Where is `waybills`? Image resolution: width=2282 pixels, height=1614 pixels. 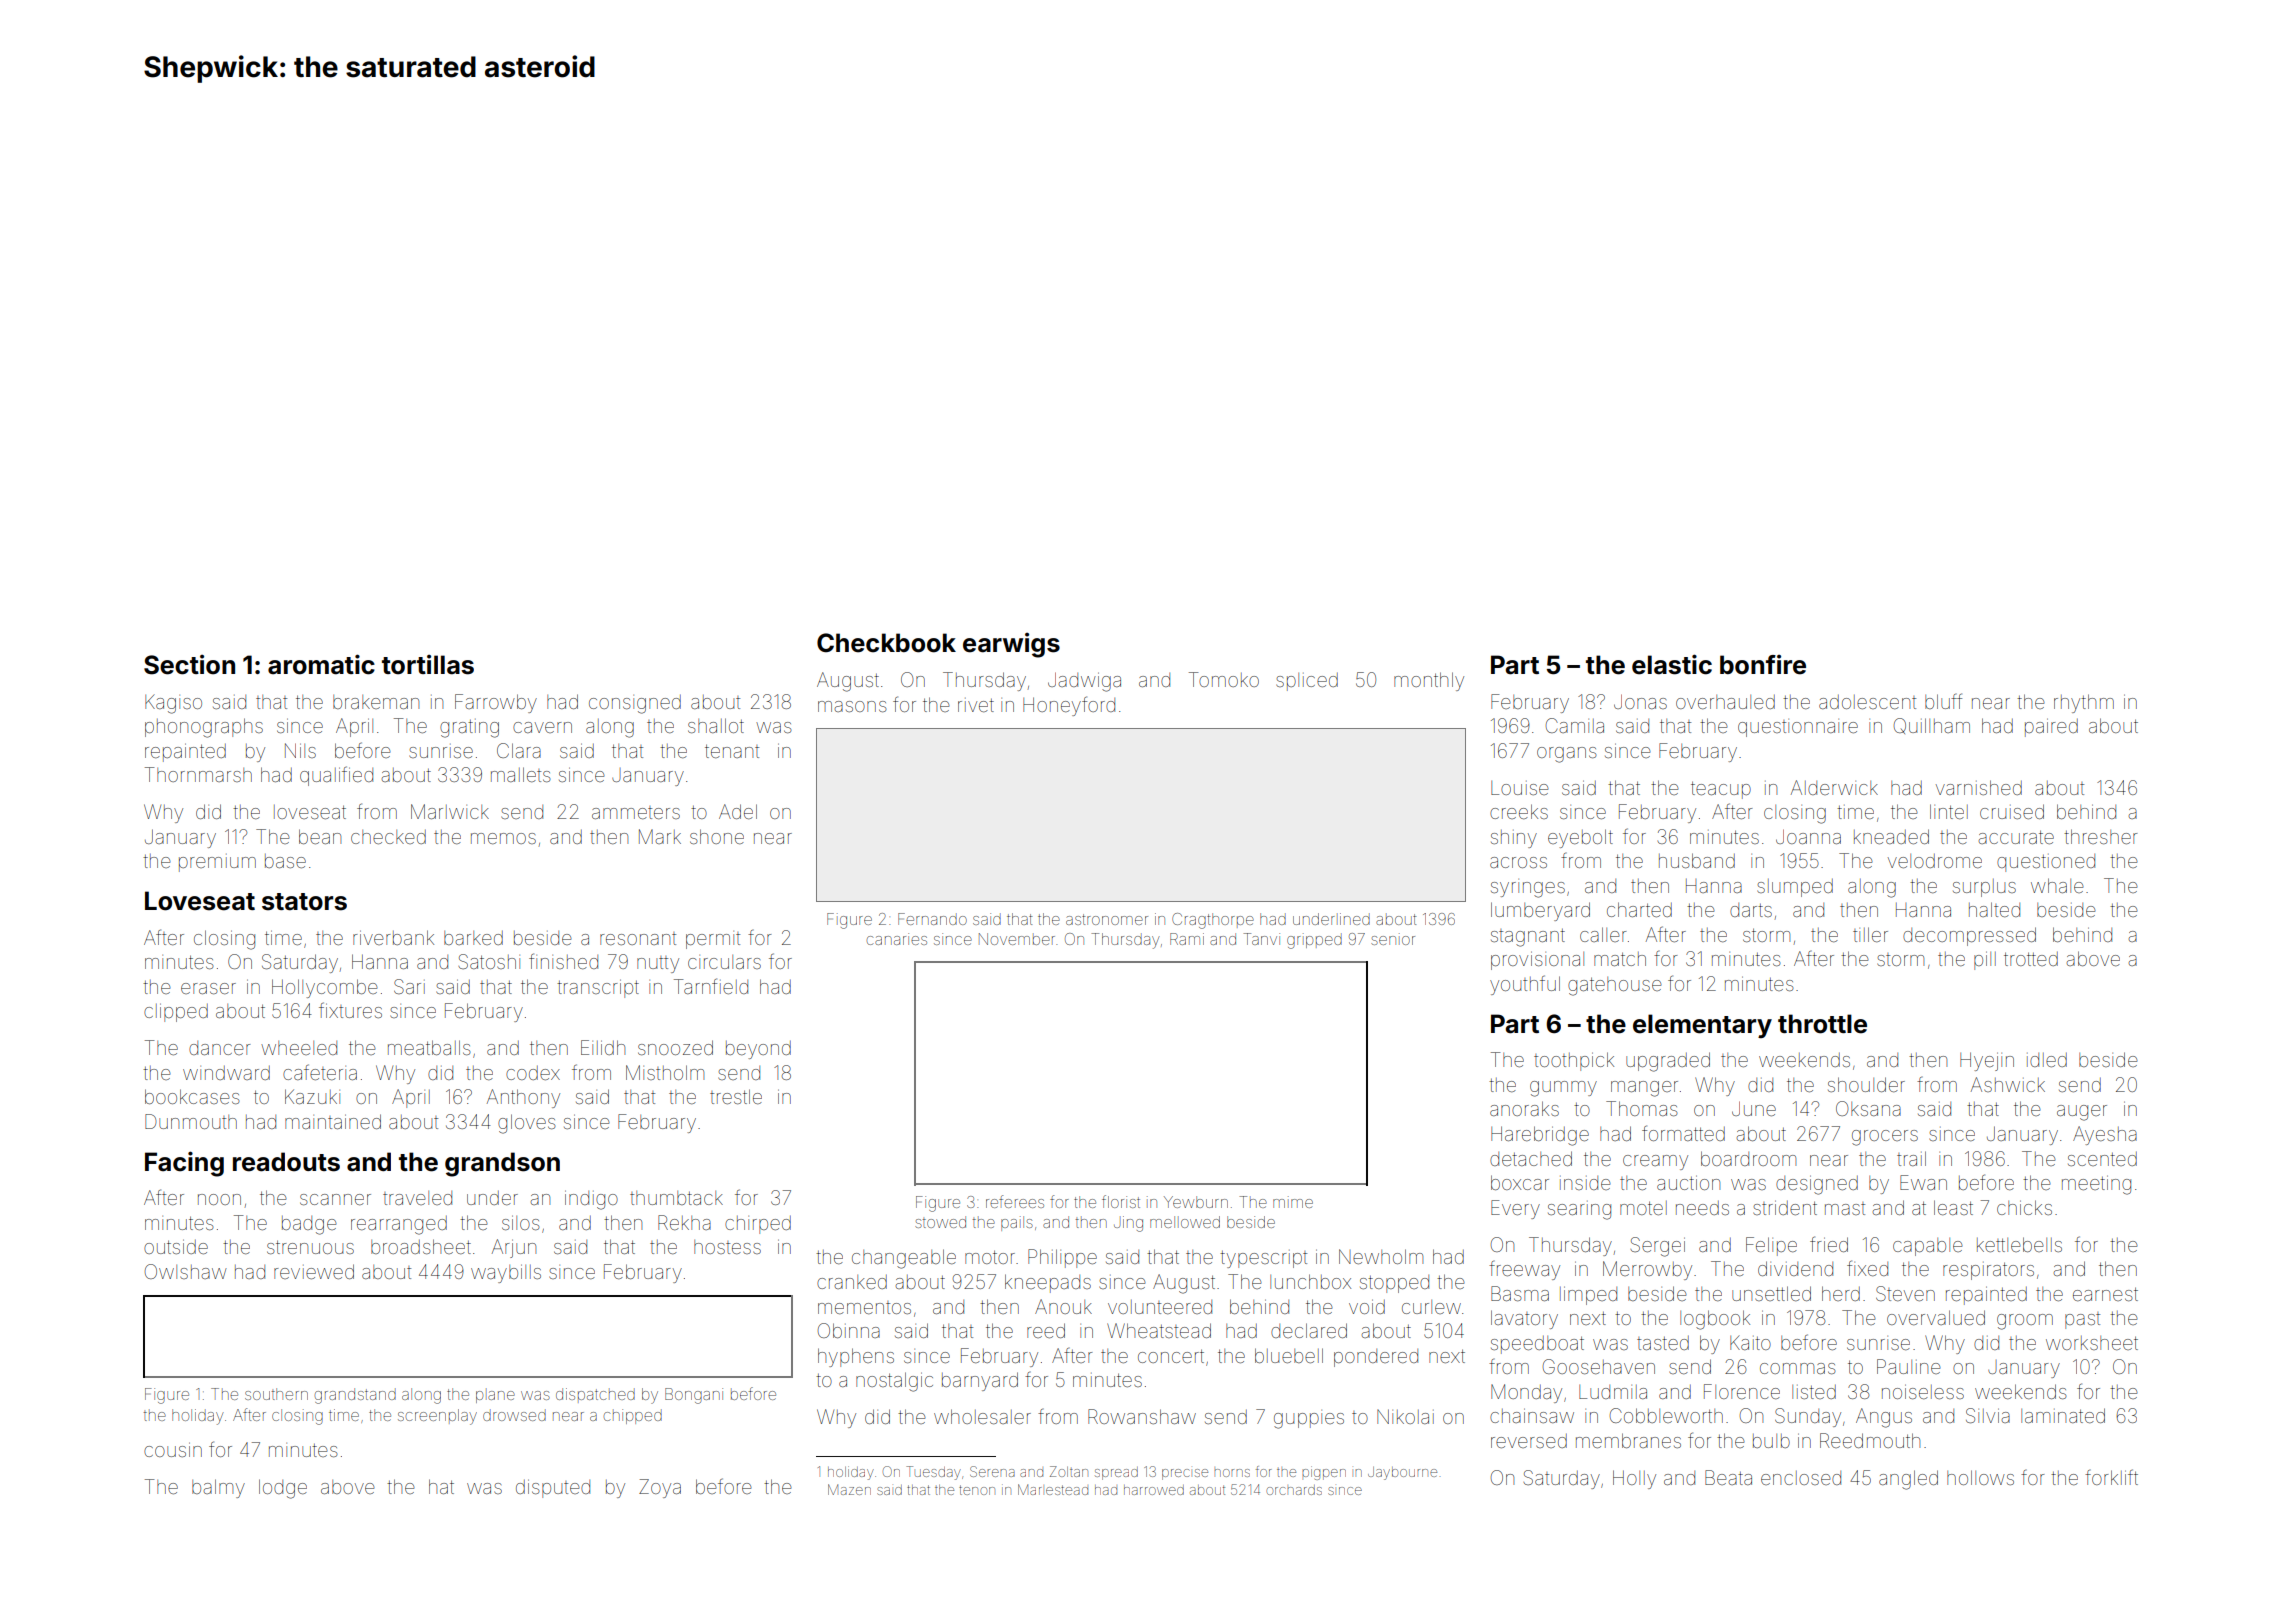 waybills is located at coordinates (506, 1274).
